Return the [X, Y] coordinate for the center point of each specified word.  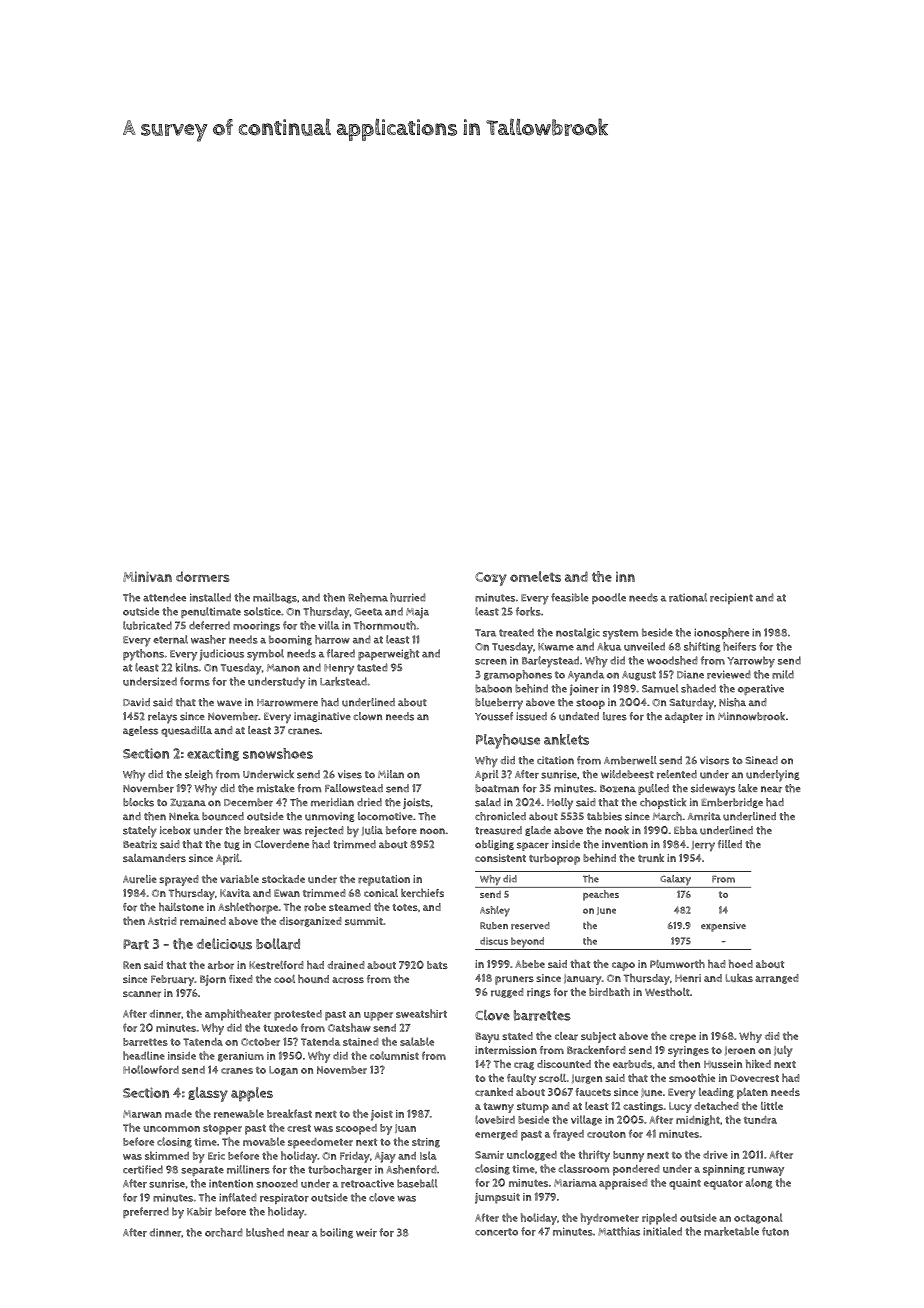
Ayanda [586, 676]
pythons [143, 655]
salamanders [154, 858]
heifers [739, 646]
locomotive [385, 816]
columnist [394, 1055]
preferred [146, 1212]
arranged [777, 979]
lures [615, 716]
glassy [208, 1094]
